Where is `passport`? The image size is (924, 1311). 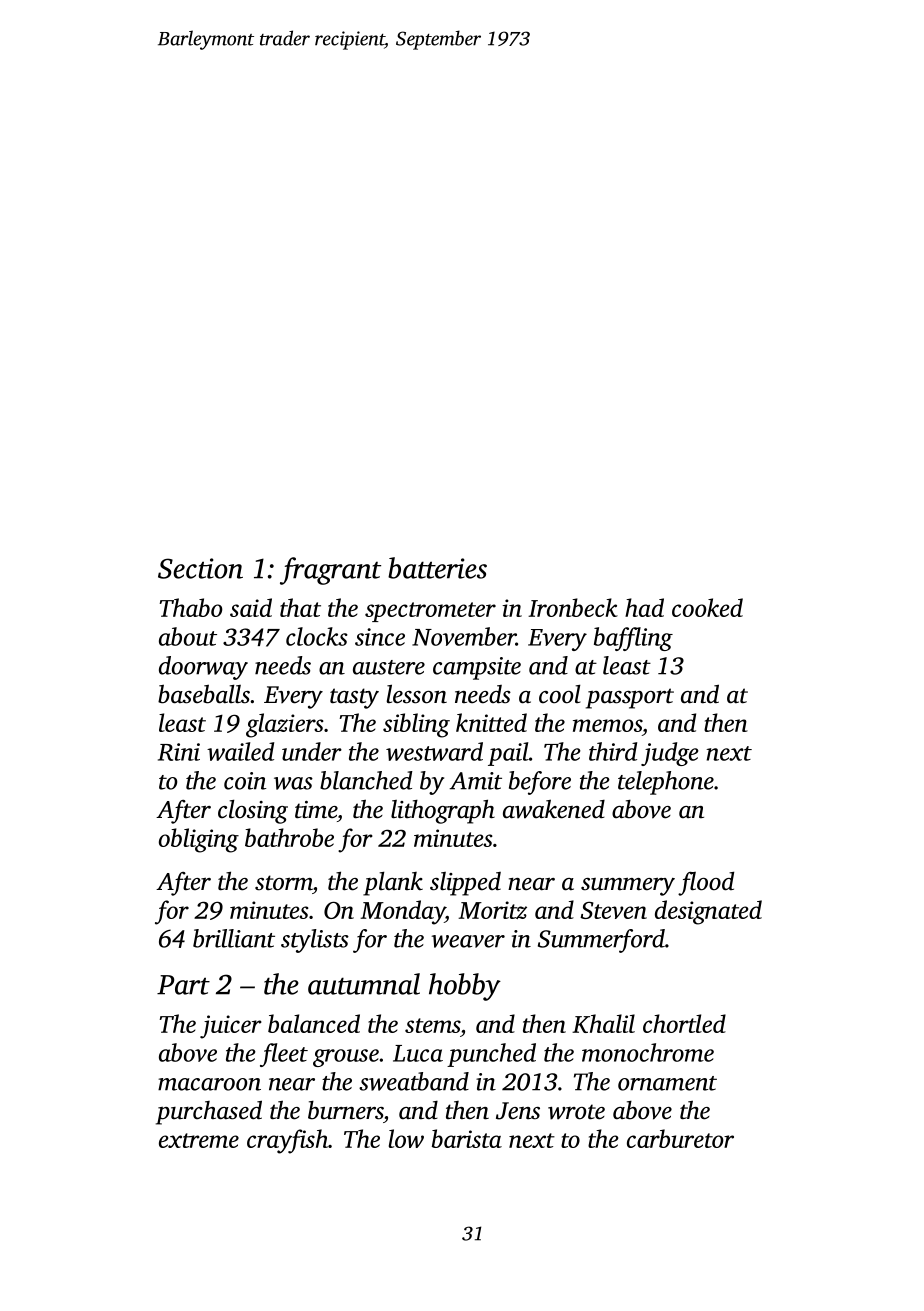 passport is located at coordinates (630, 698).
